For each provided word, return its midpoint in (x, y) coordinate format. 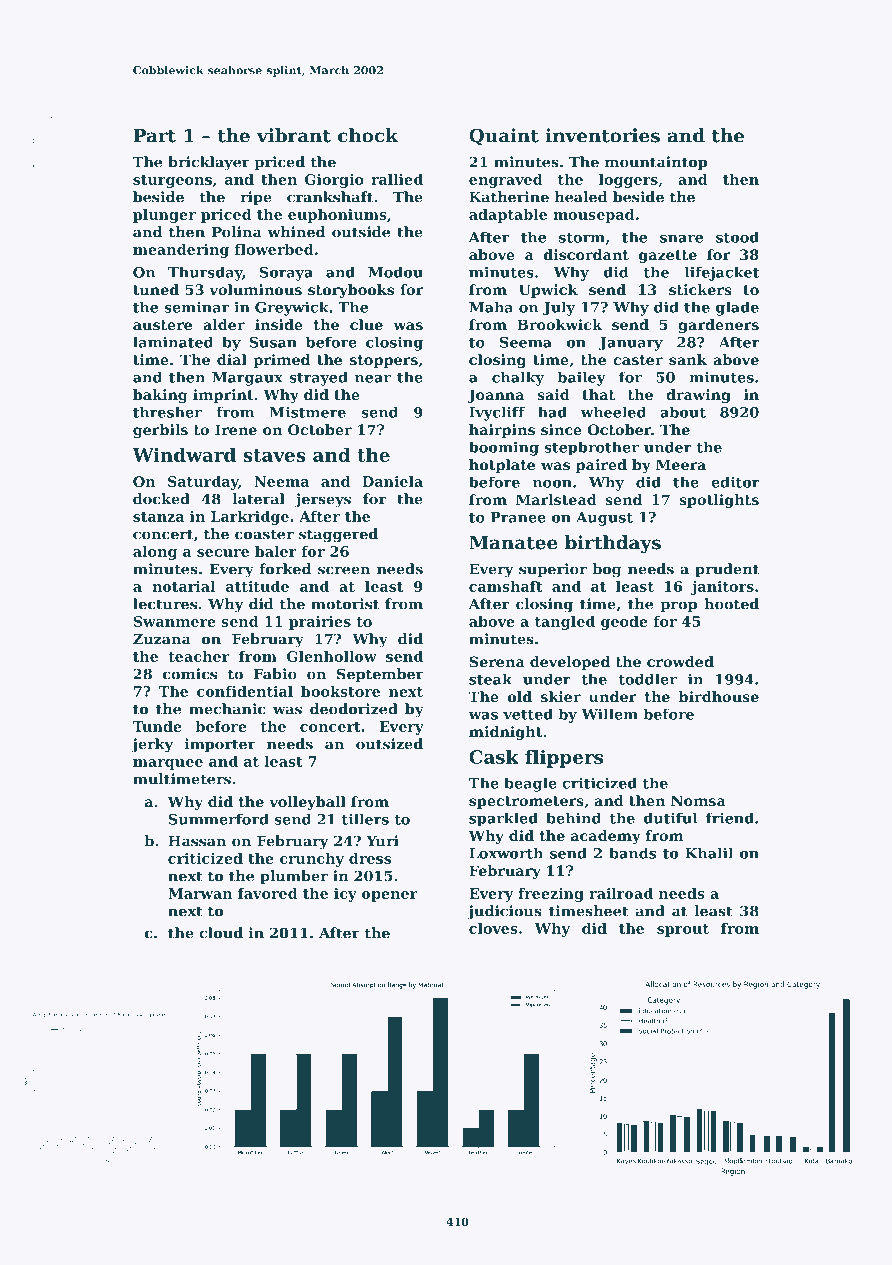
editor (735, 482)
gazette (668, 256)
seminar (196, 307)
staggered (338, 535)
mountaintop (656, 163)
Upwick (548, 291)
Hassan (197, 841)
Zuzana (161, 639)
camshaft (506, 586)
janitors (722, 588)
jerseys (323, 500)
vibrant (293, 135)
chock (368, 135)
